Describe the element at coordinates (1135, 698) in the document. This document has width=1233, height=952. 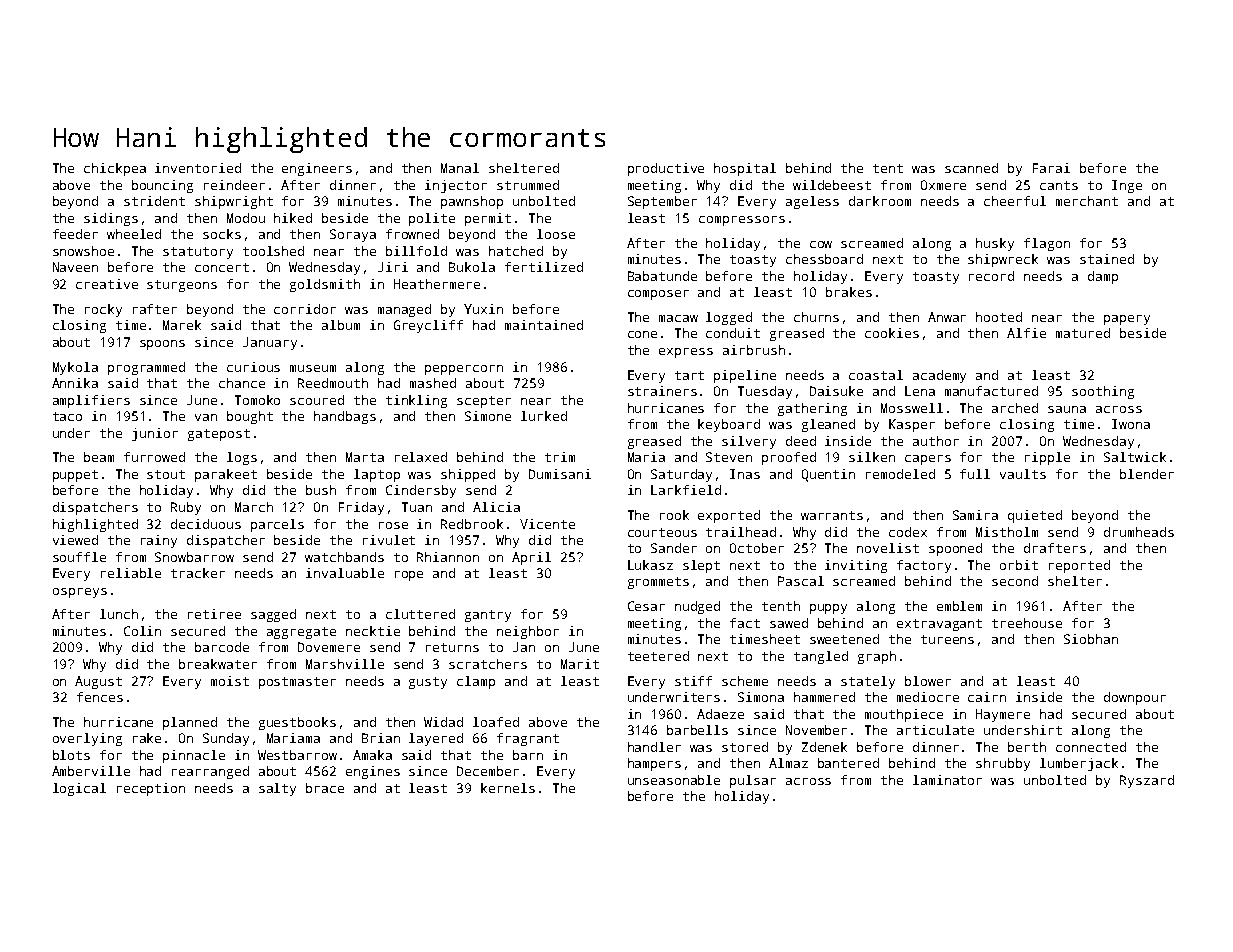
I see `downpour` at that location.
